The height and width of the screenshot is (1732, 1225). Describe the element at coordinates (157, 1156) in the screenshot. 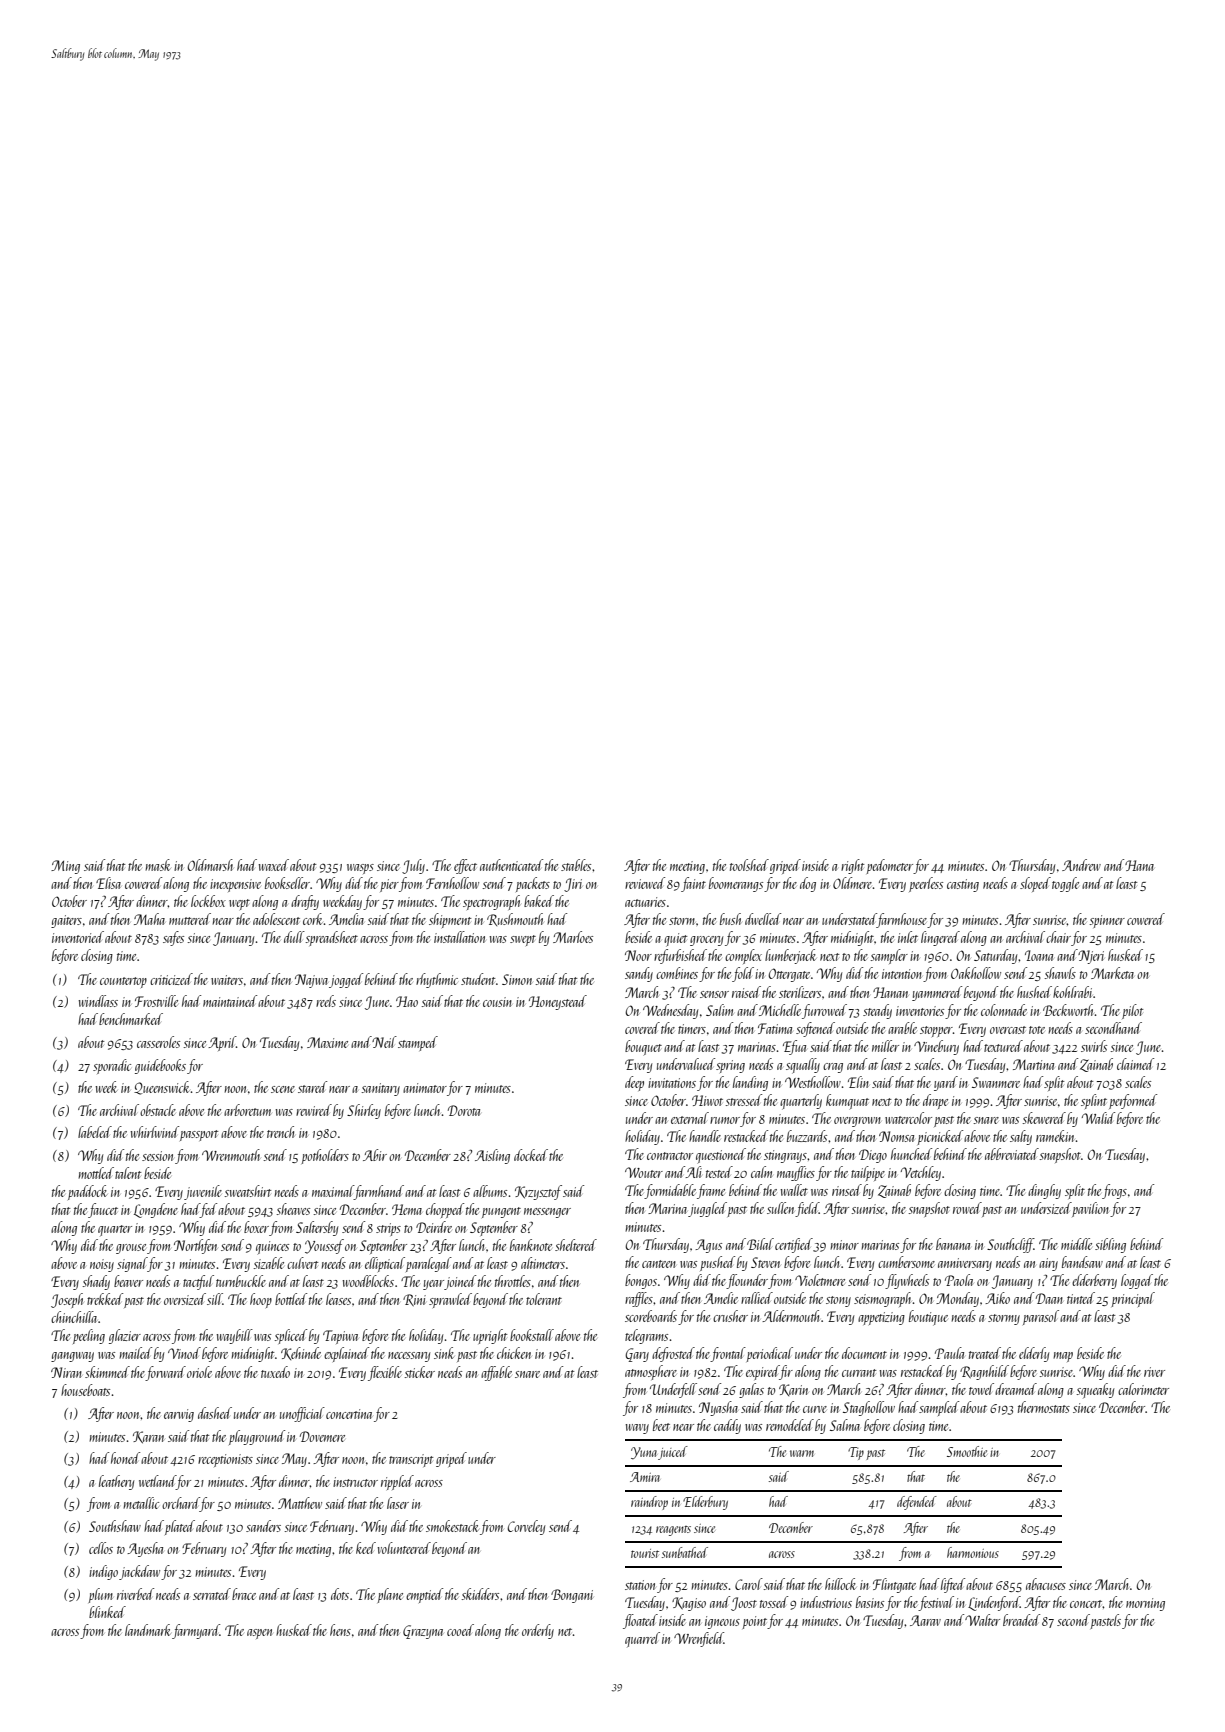

I see `session` at that location.
